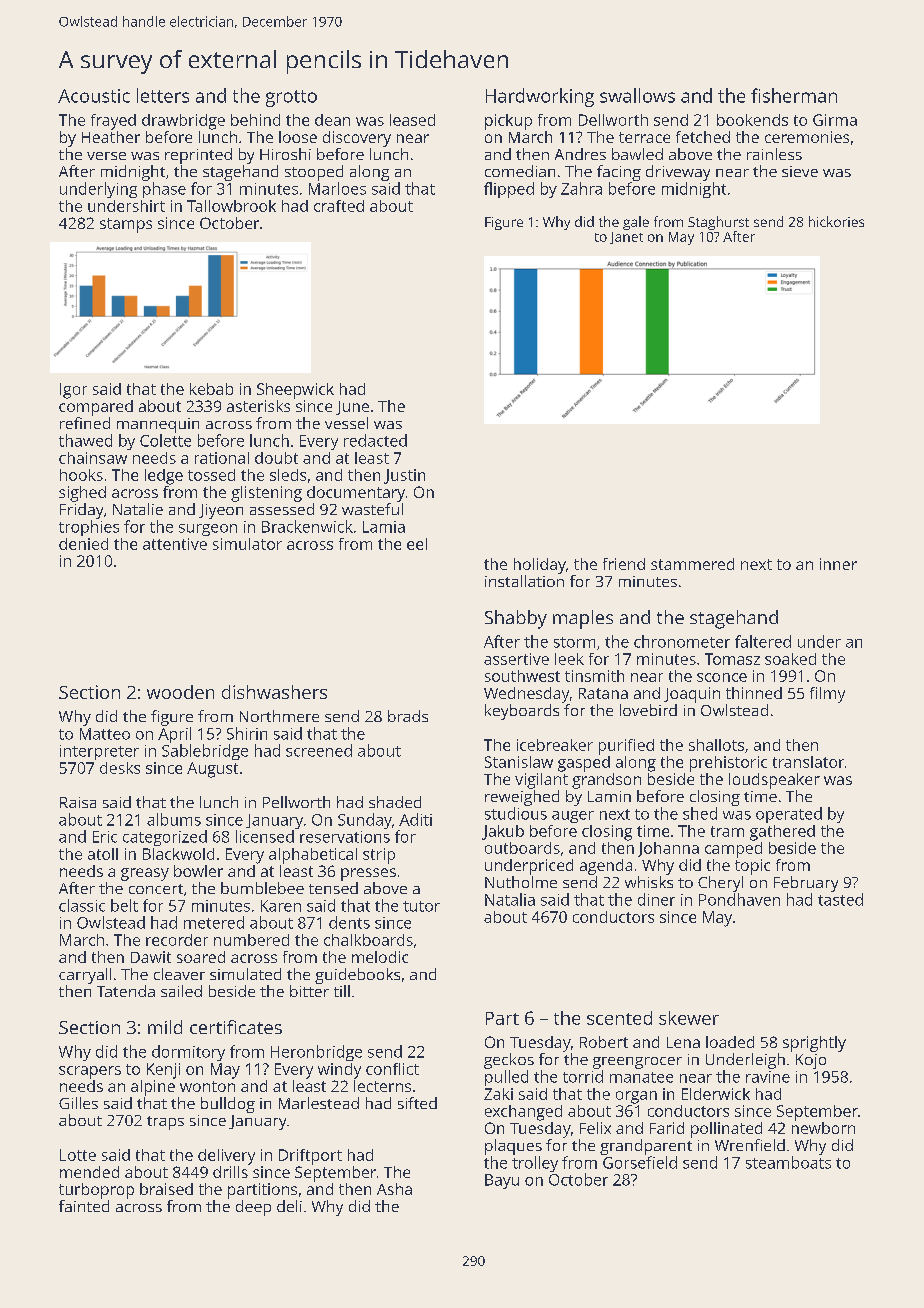 The height and width of the screenshot is (1308, 924). I want to click on icebreaker, so click(555, 745).
